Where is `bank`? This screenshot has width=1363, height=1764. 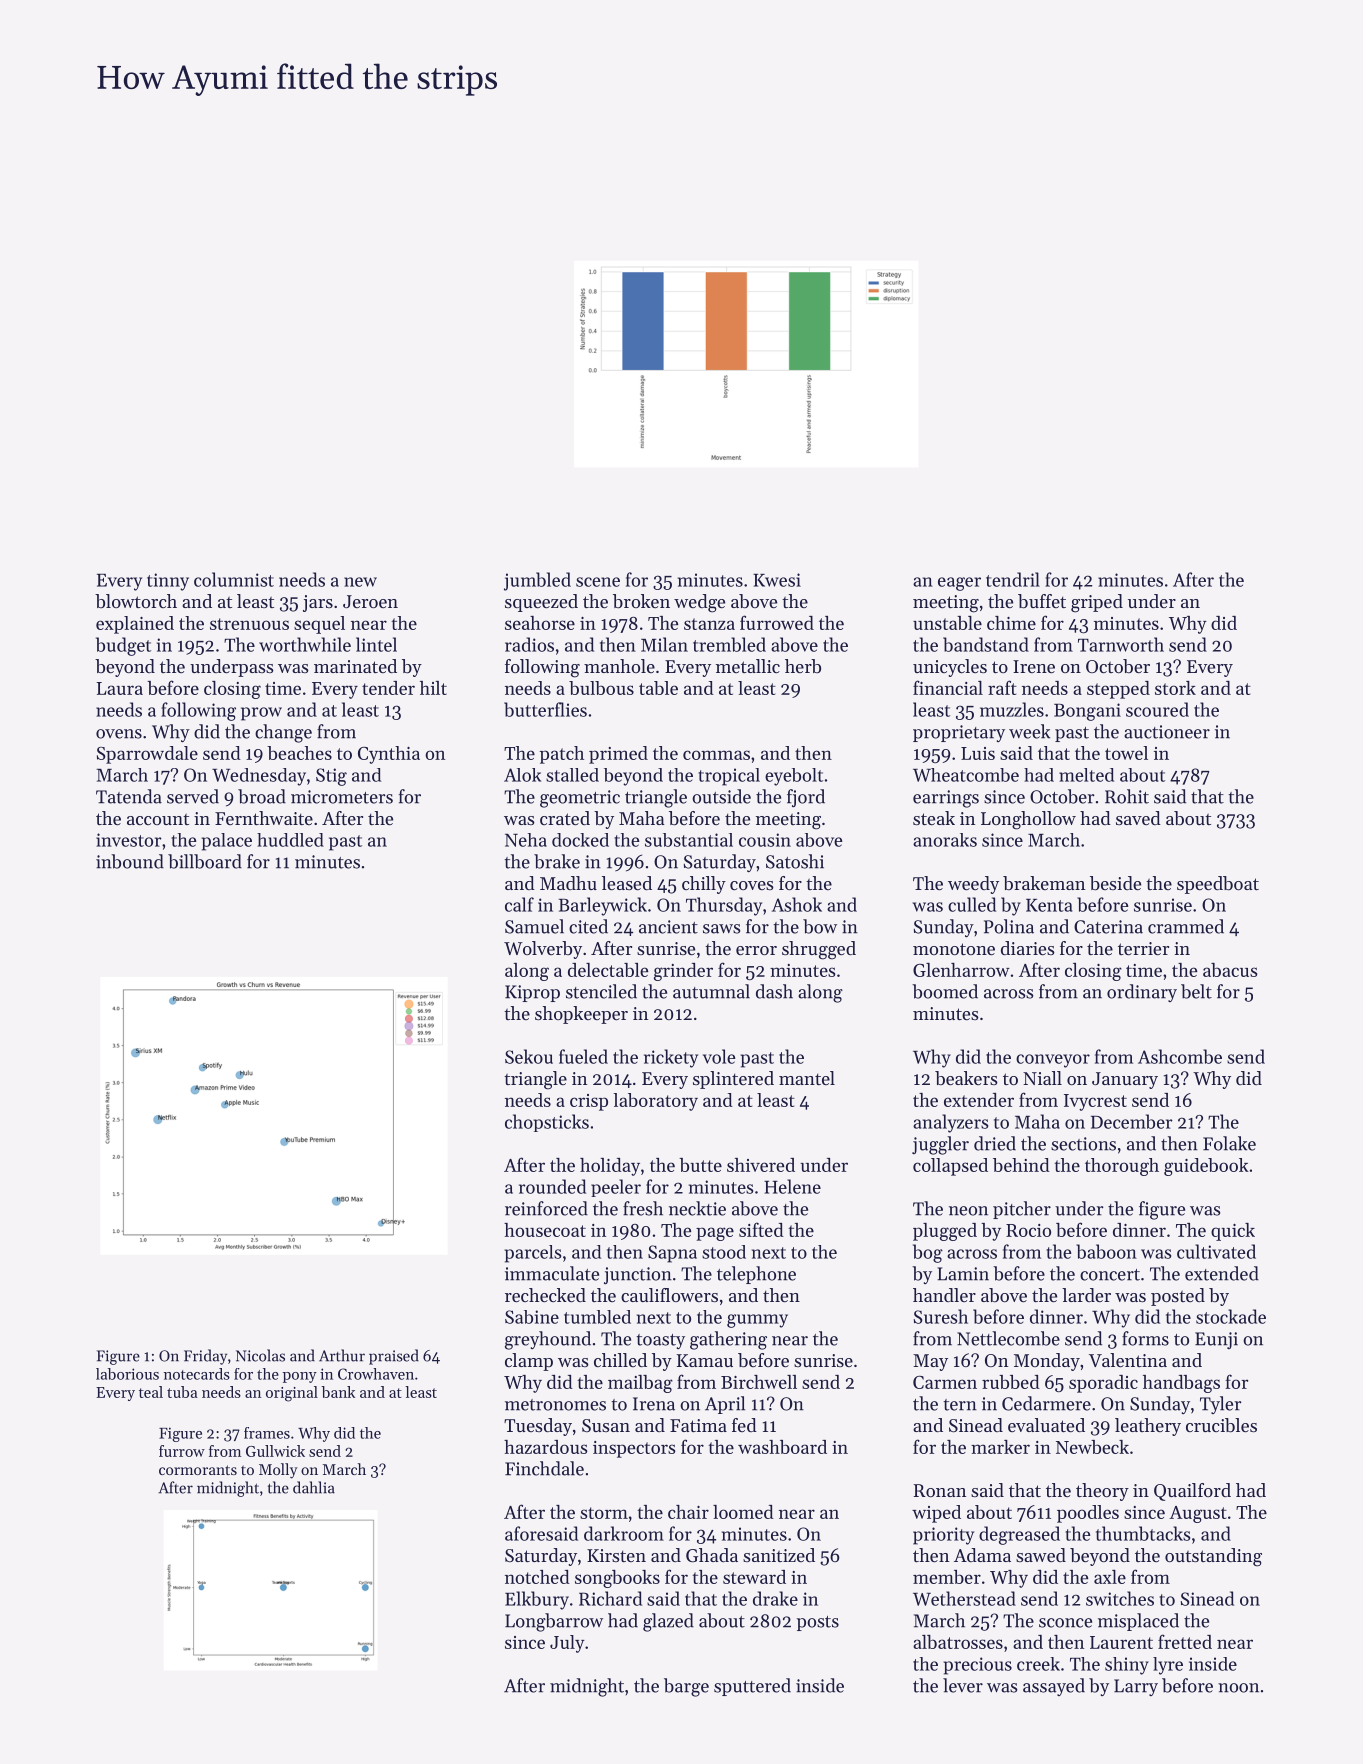 bank is located at coordinates (338, 1392).
